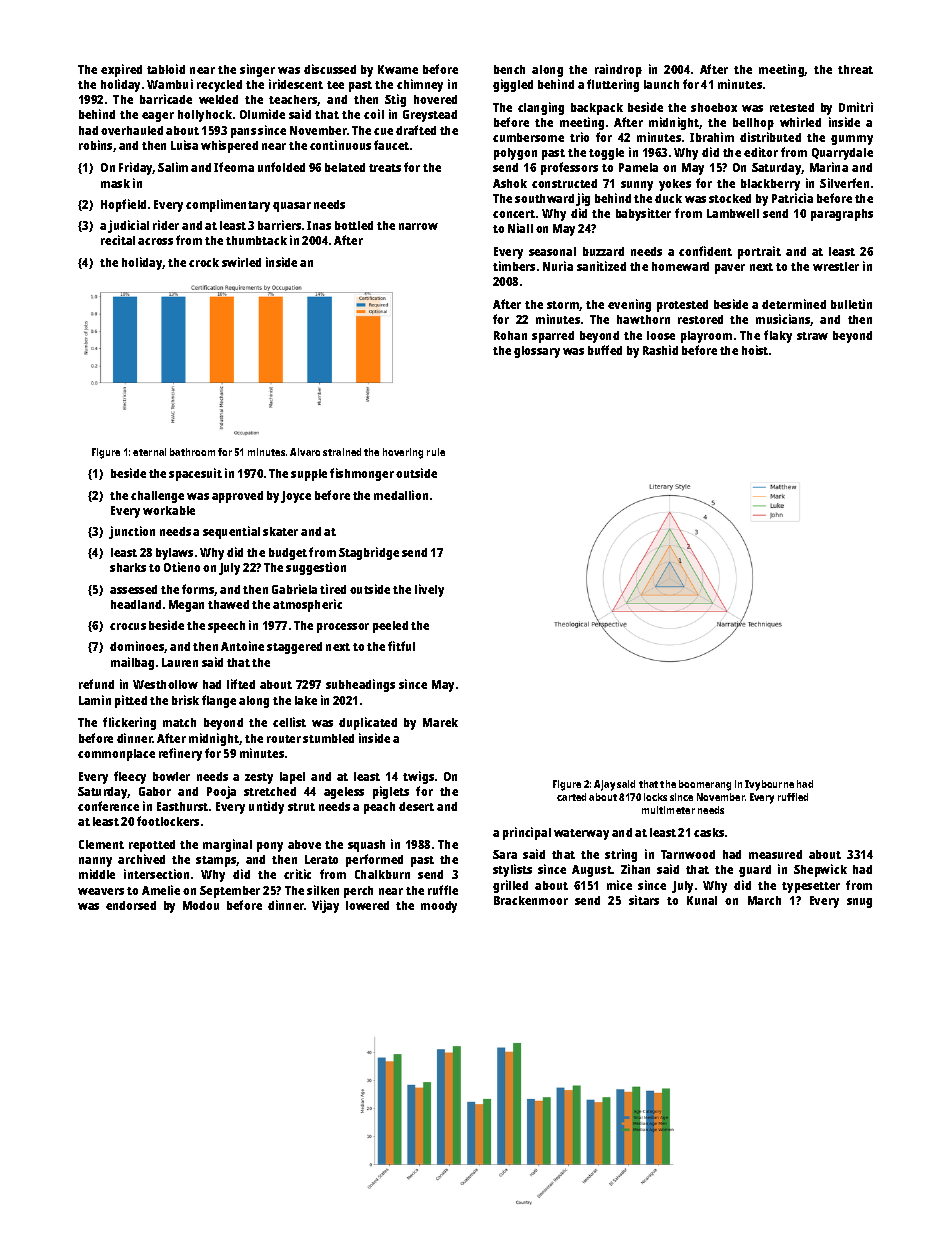 The height and width of the screenshot is (1233, 952). What do you see at coordinates (812, 336) in the screenshot?
I see `straw` at bounding box center [812, 336].
